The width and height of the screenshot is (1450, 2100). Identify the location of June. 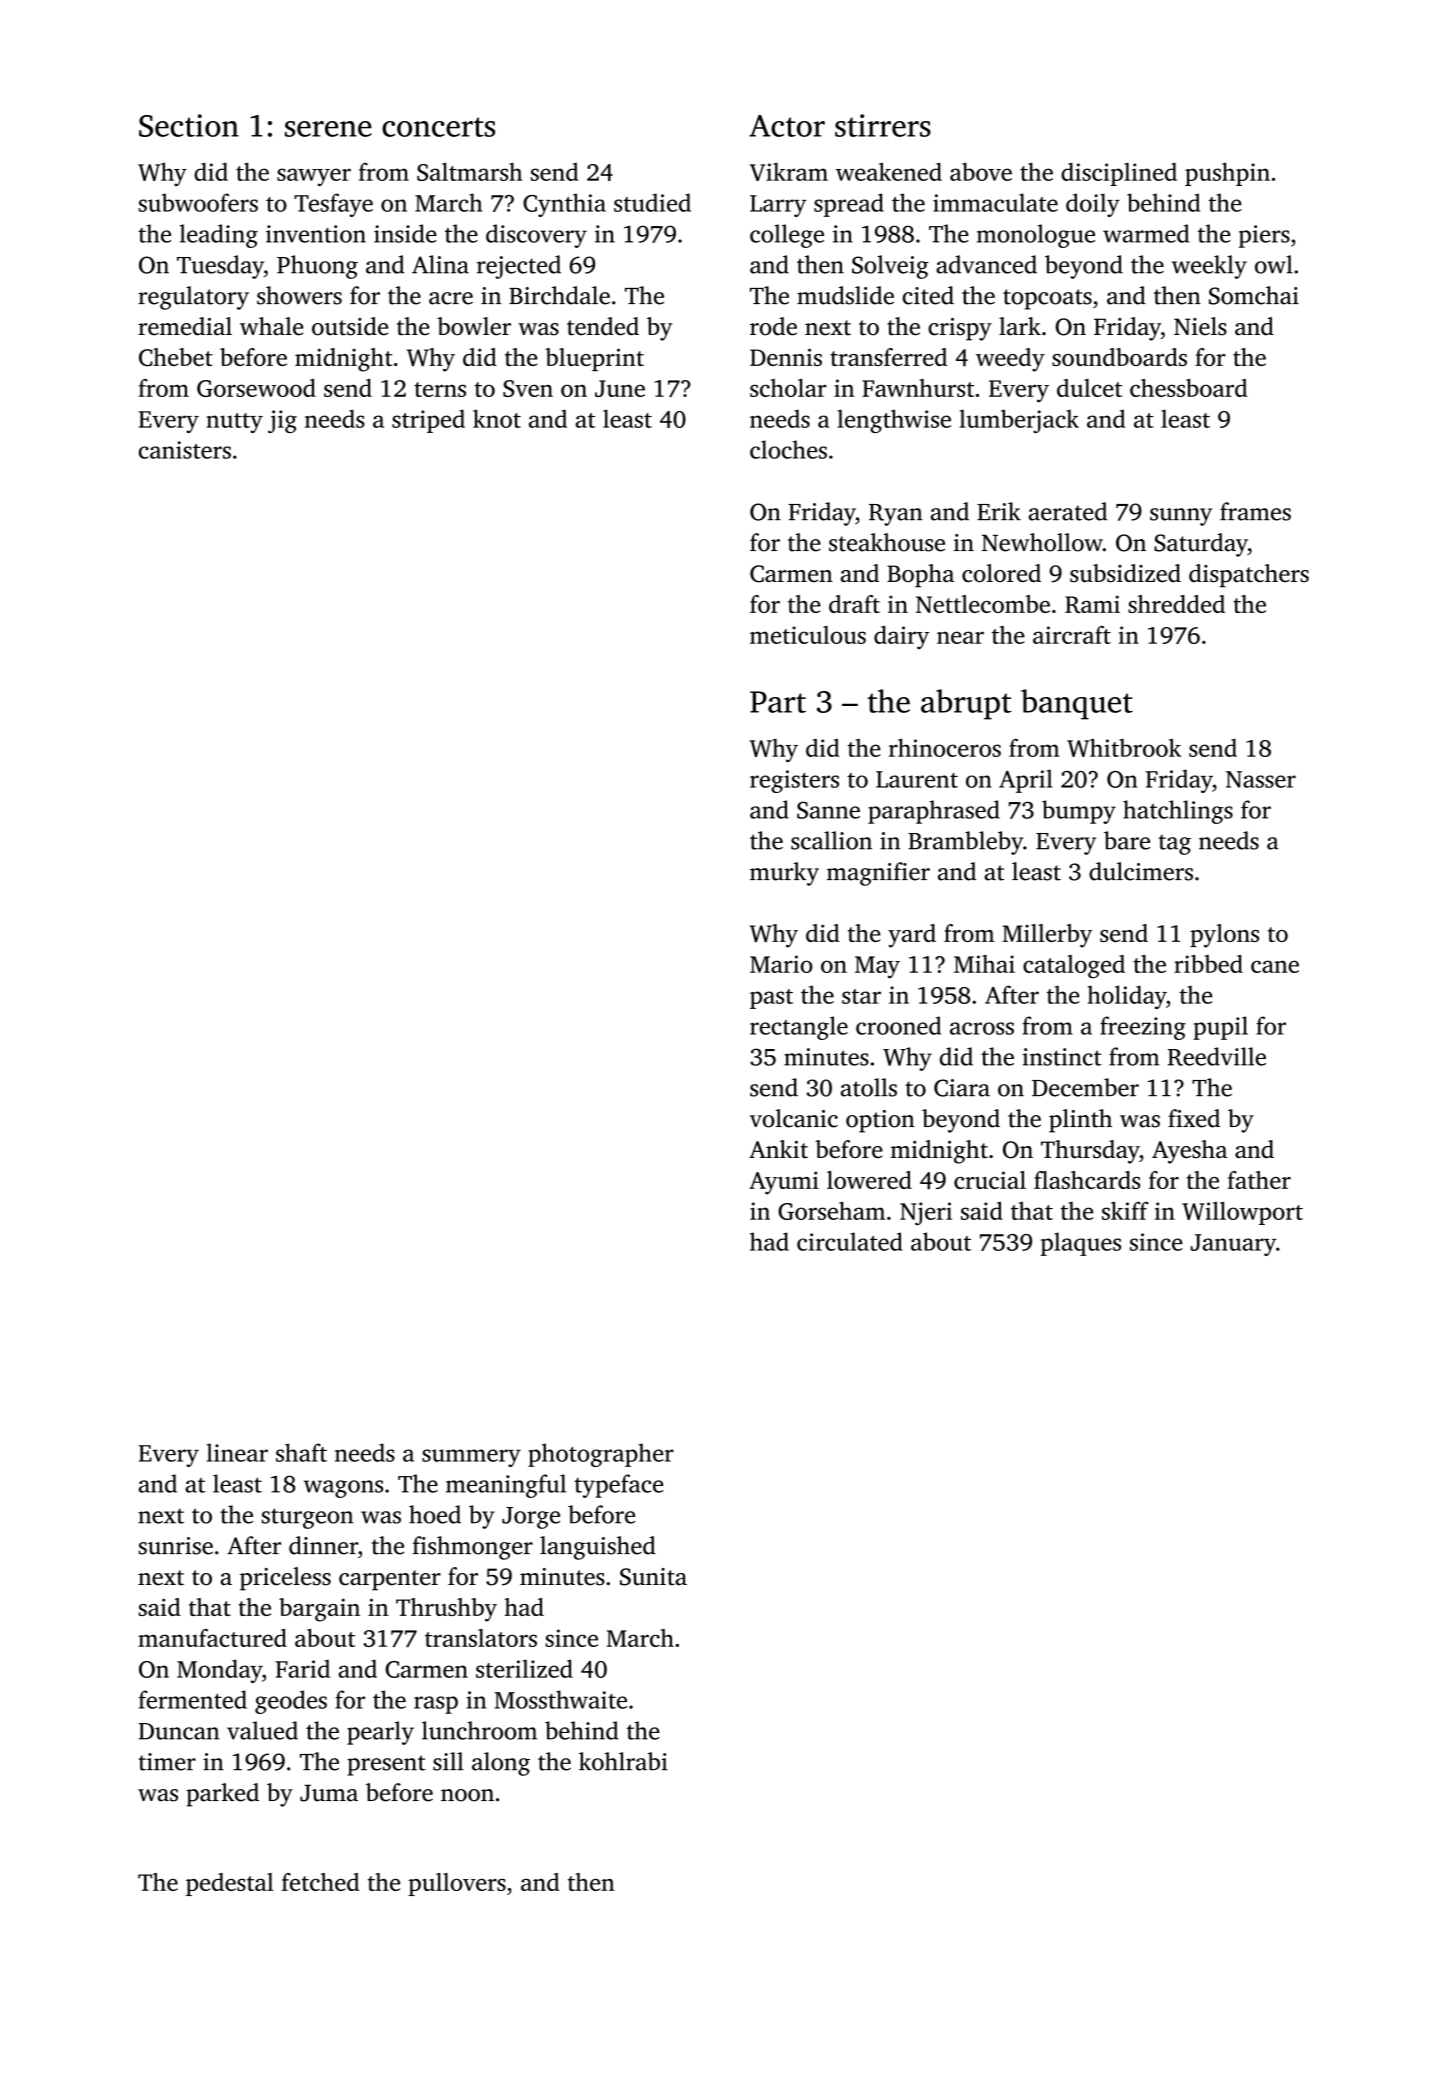
(620, 388).
